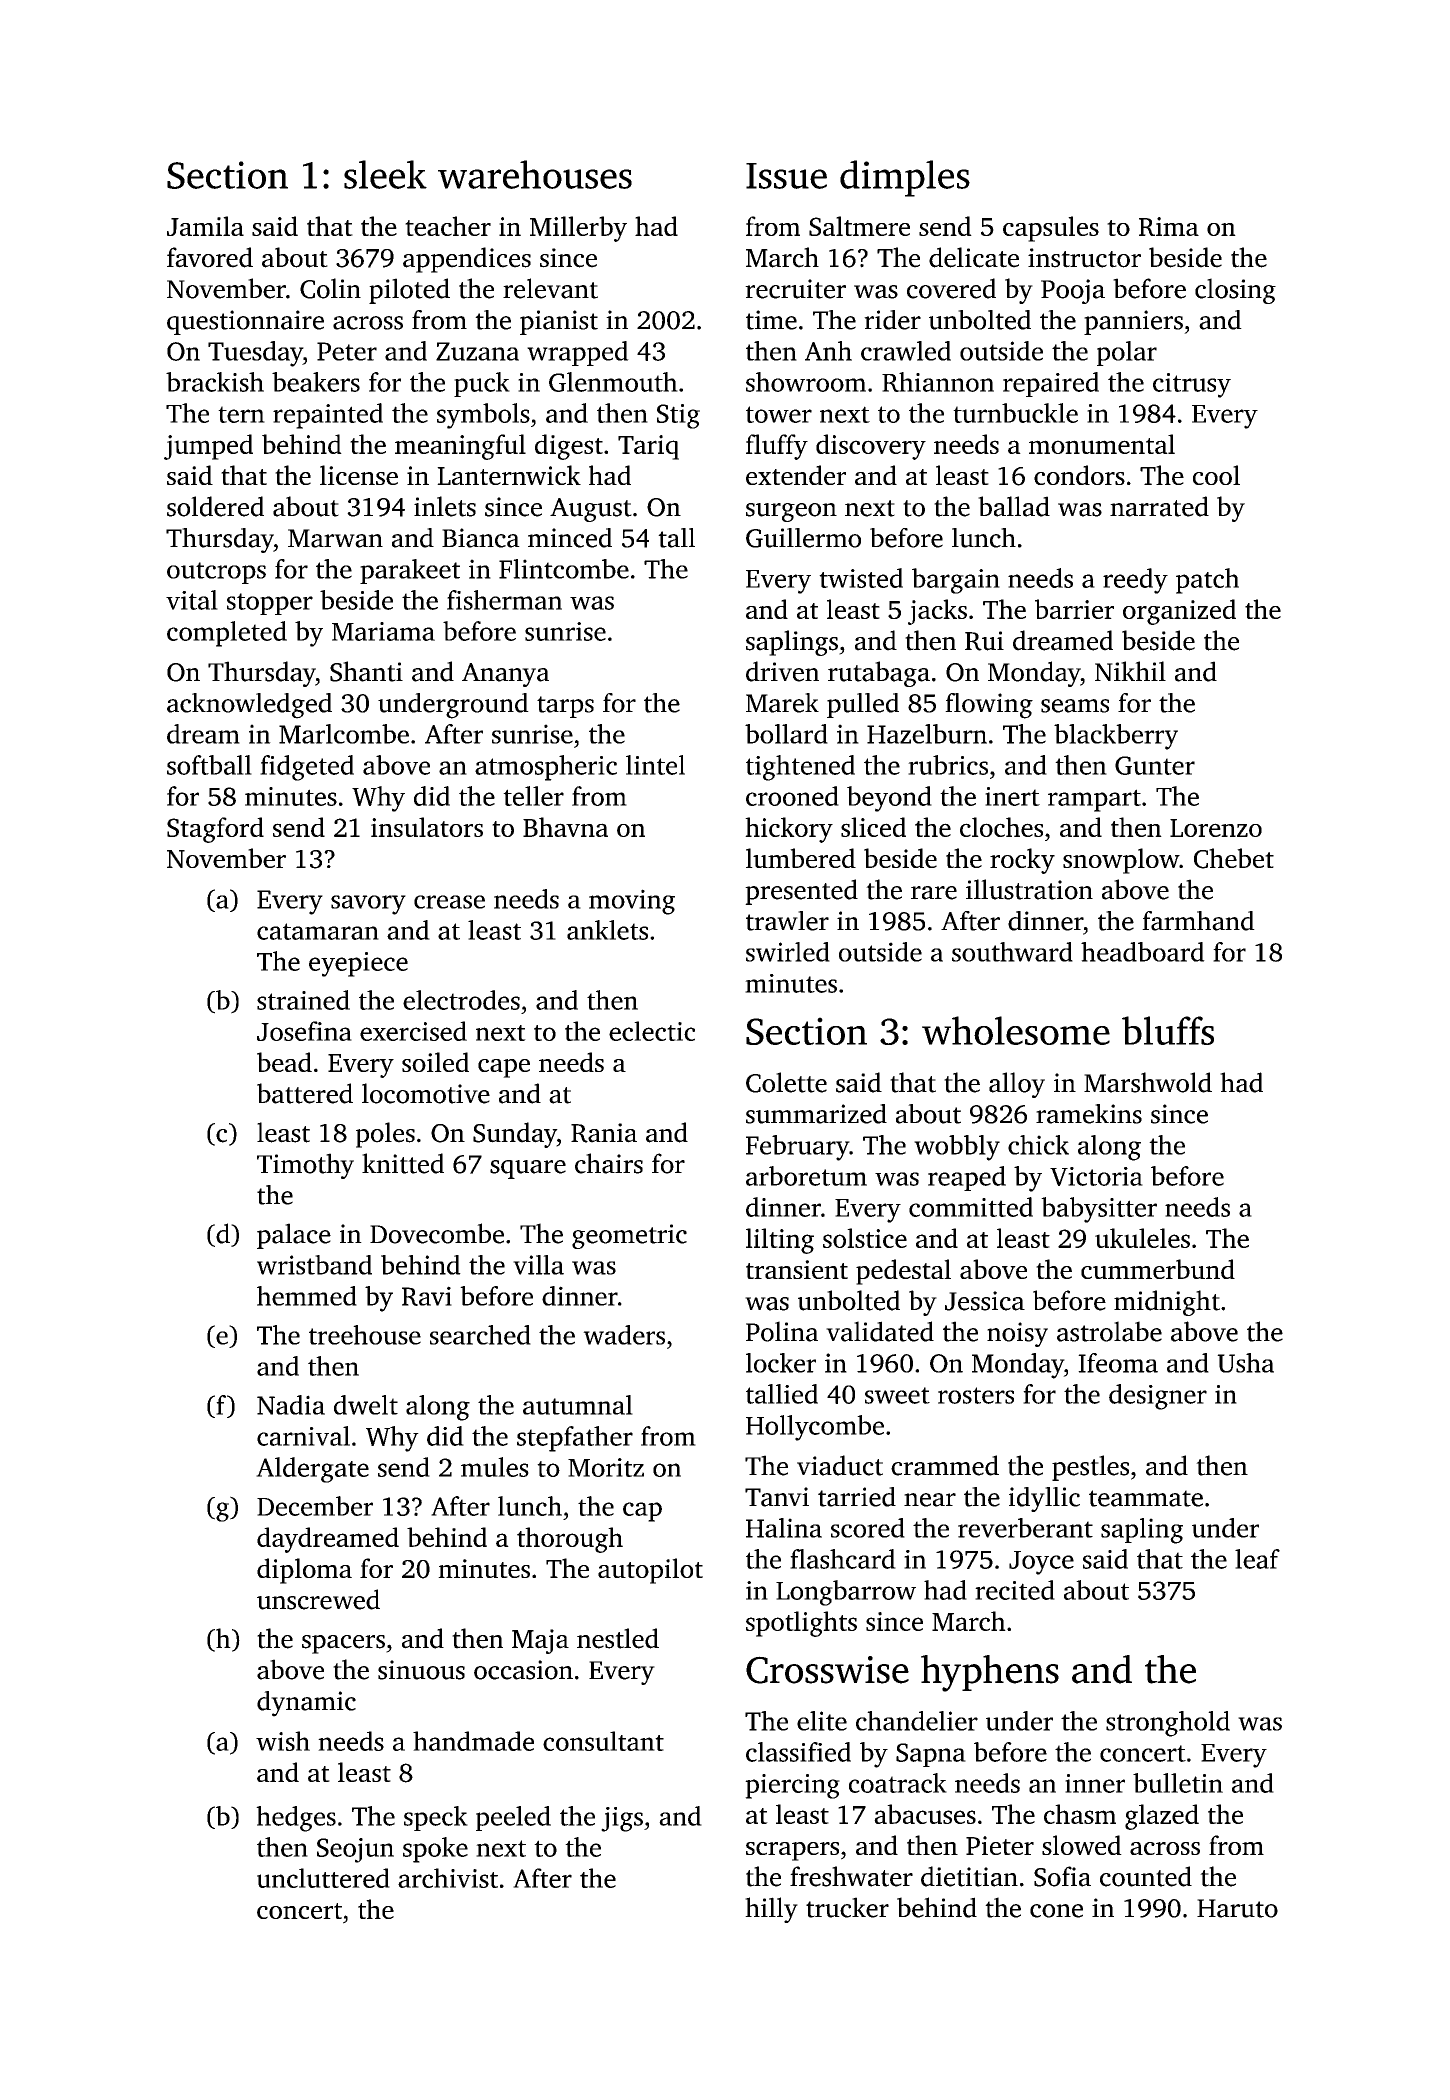 Image resolution: width=1450 pixels, height=2100 pixels. Describe the element at coordinates (967, 1178) in the screenshot. I see `reaped` at that location.
